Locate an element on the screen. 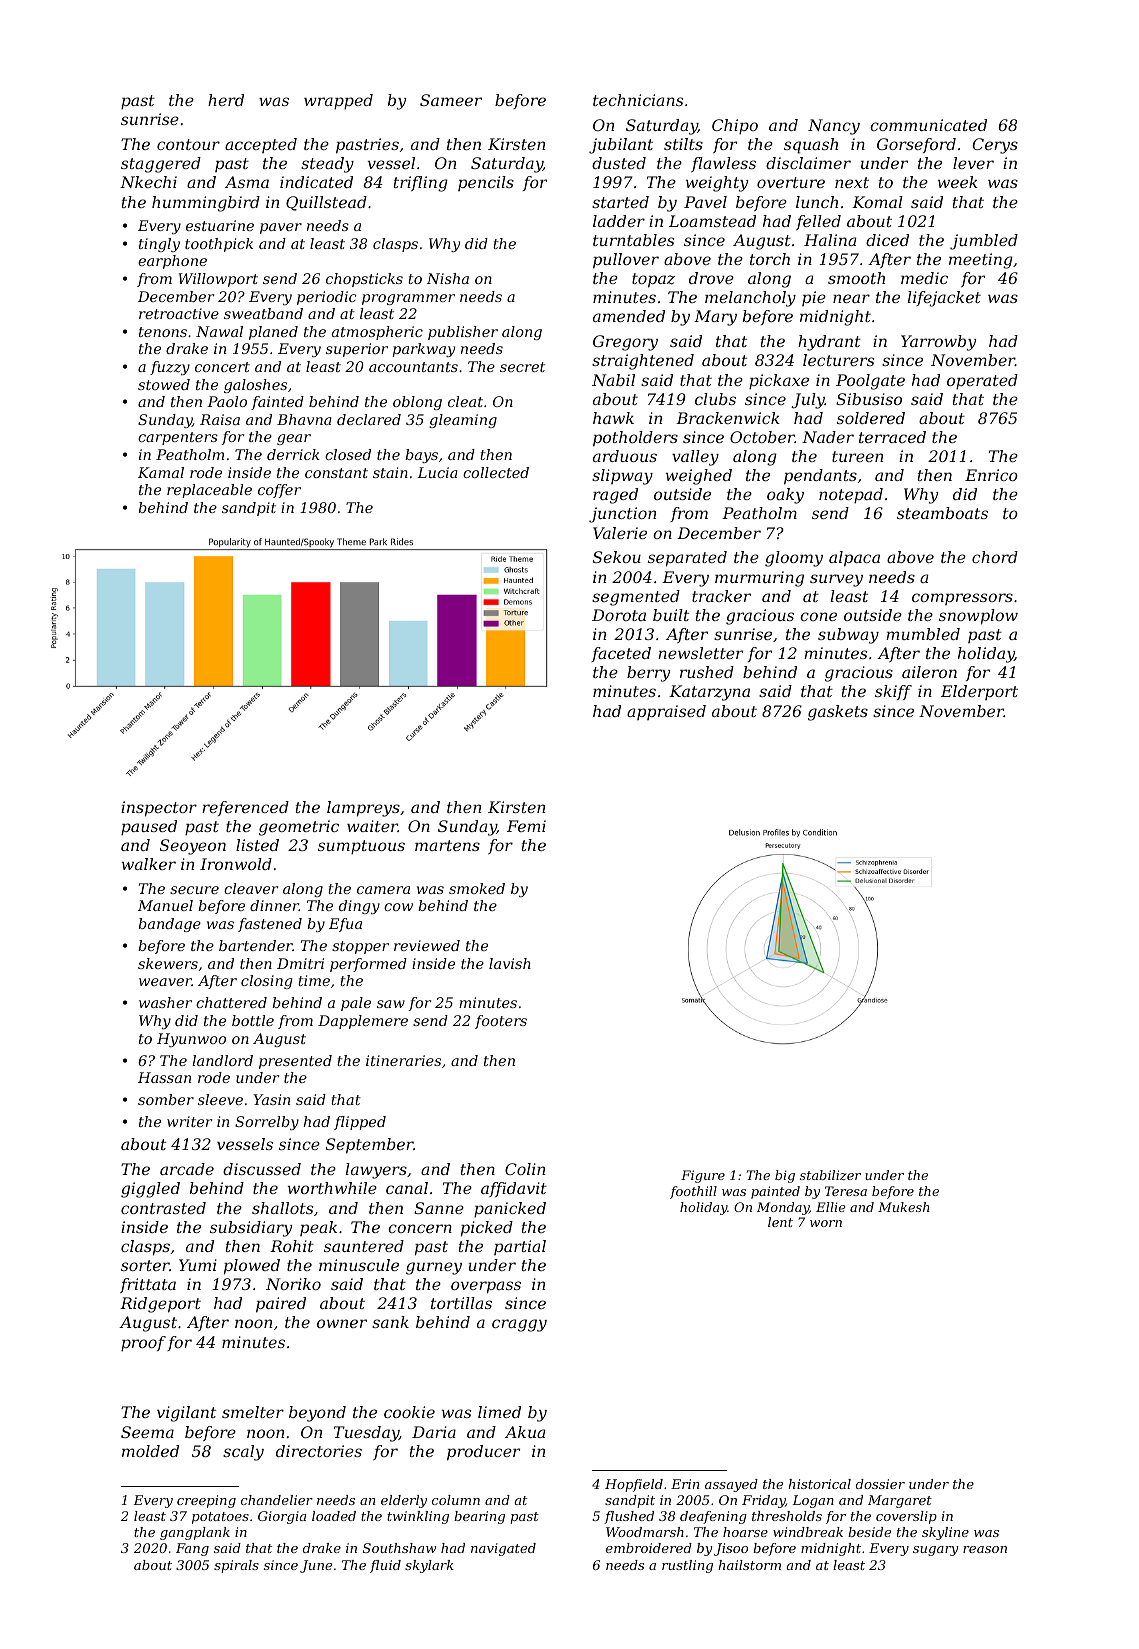  walker is located at coordinates (149, 864).
